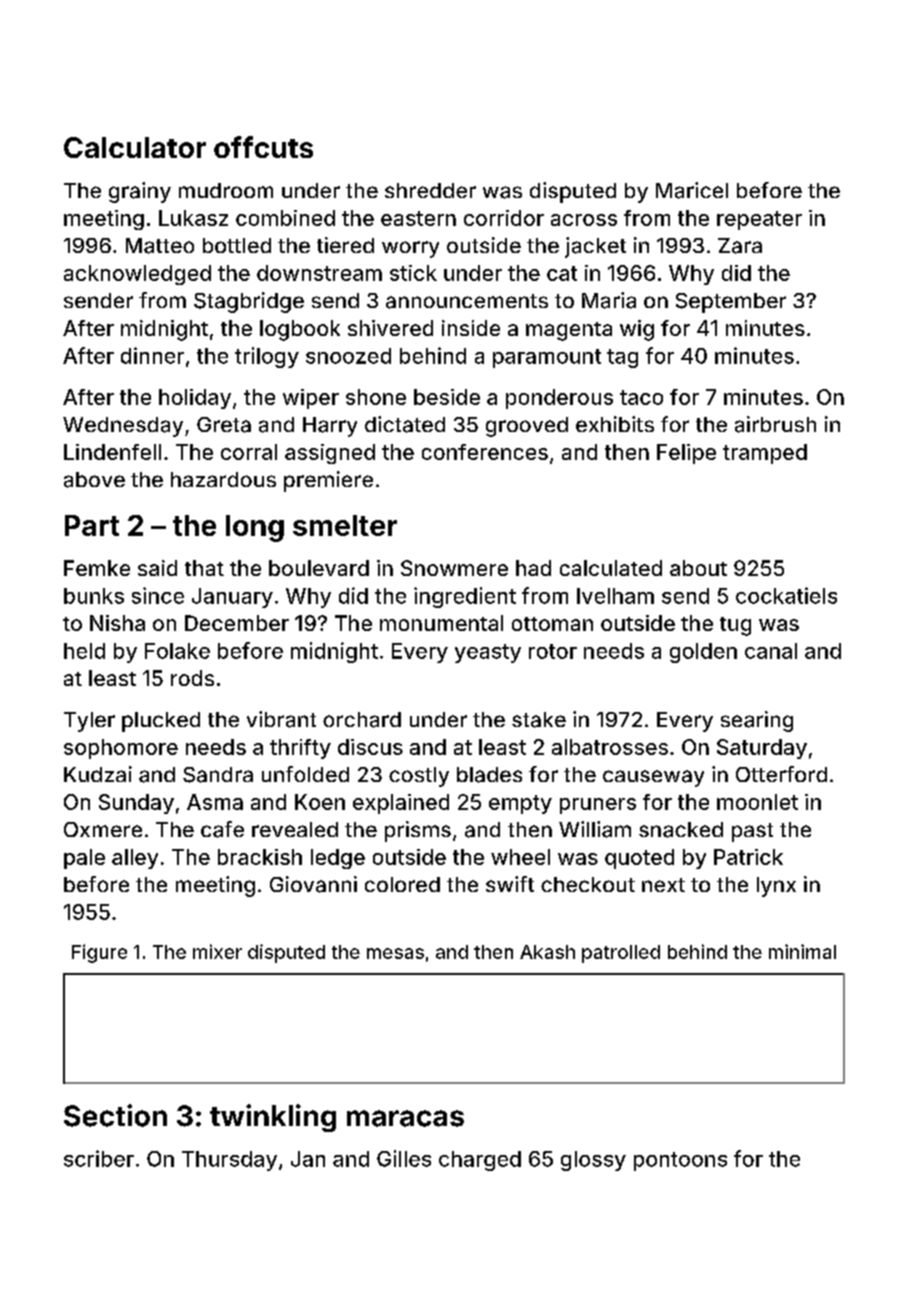 This page has width=908, height=1316. What do you see at coordinates (229, 1161) in the page?
I see `Thursday` at bounding box center [229, 1161].
